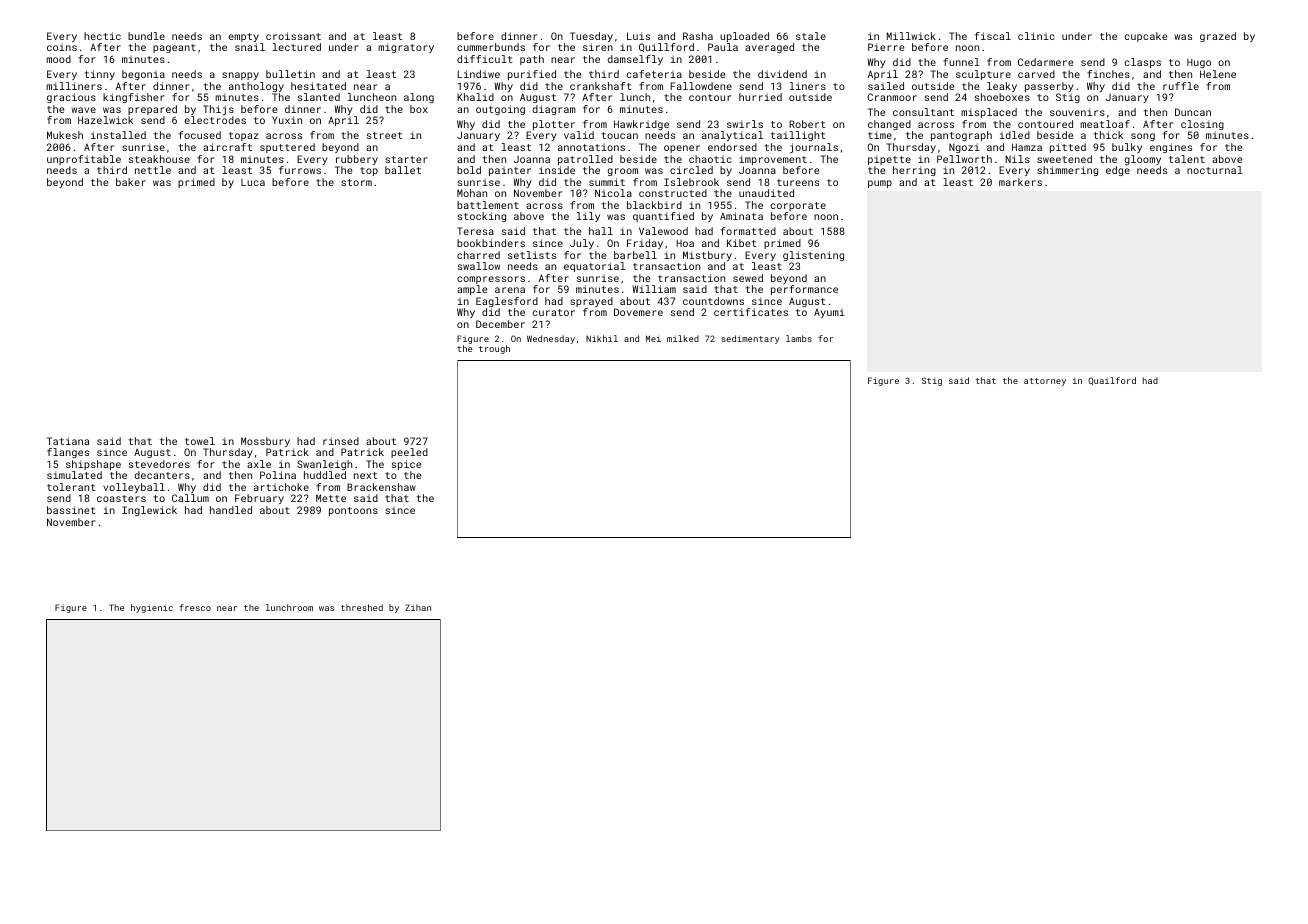  I want to click on hygienic, so click(152, 608).
